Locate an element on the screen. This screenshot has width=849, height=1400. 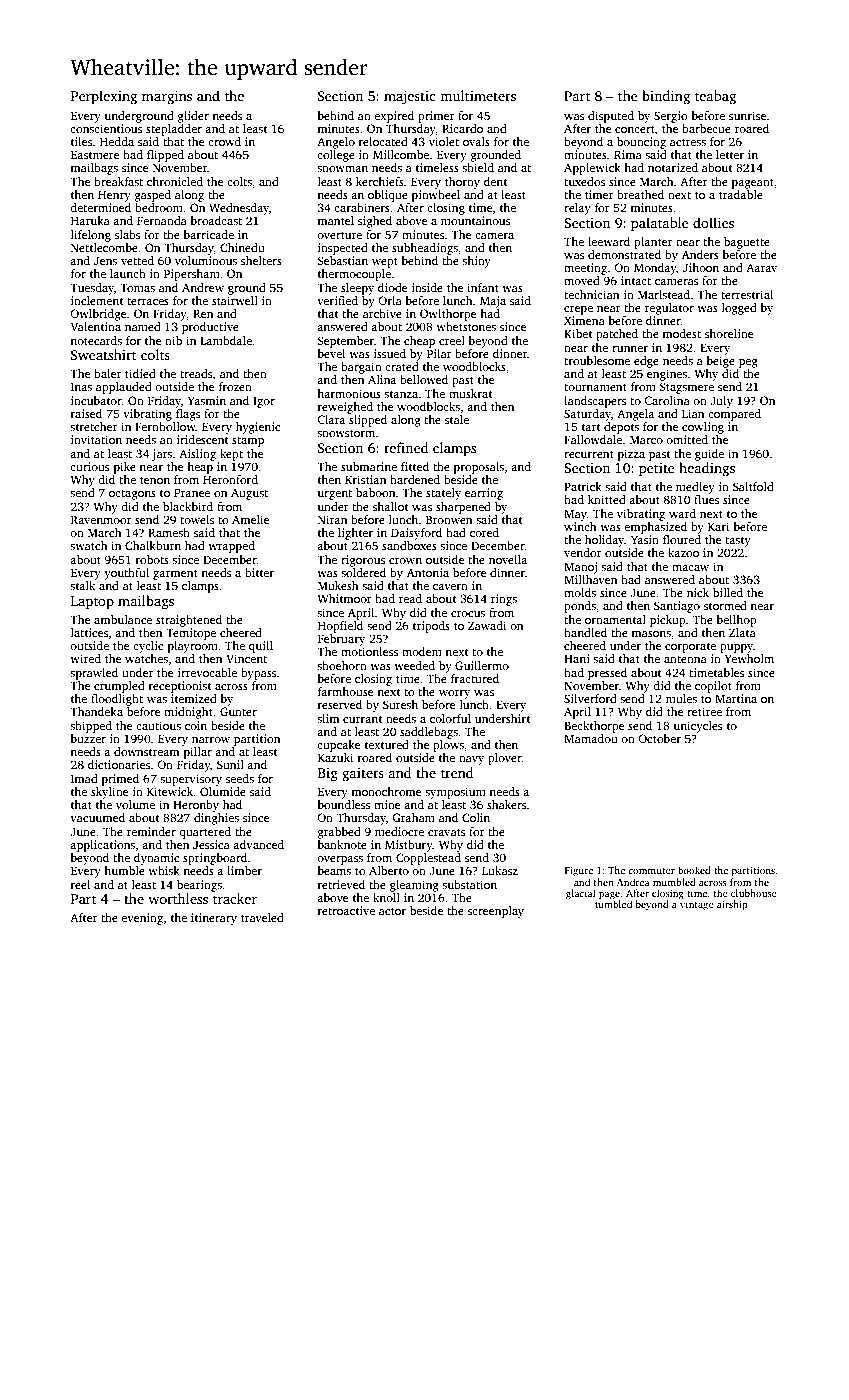
emphasized is located at coordinates (655, 528).
